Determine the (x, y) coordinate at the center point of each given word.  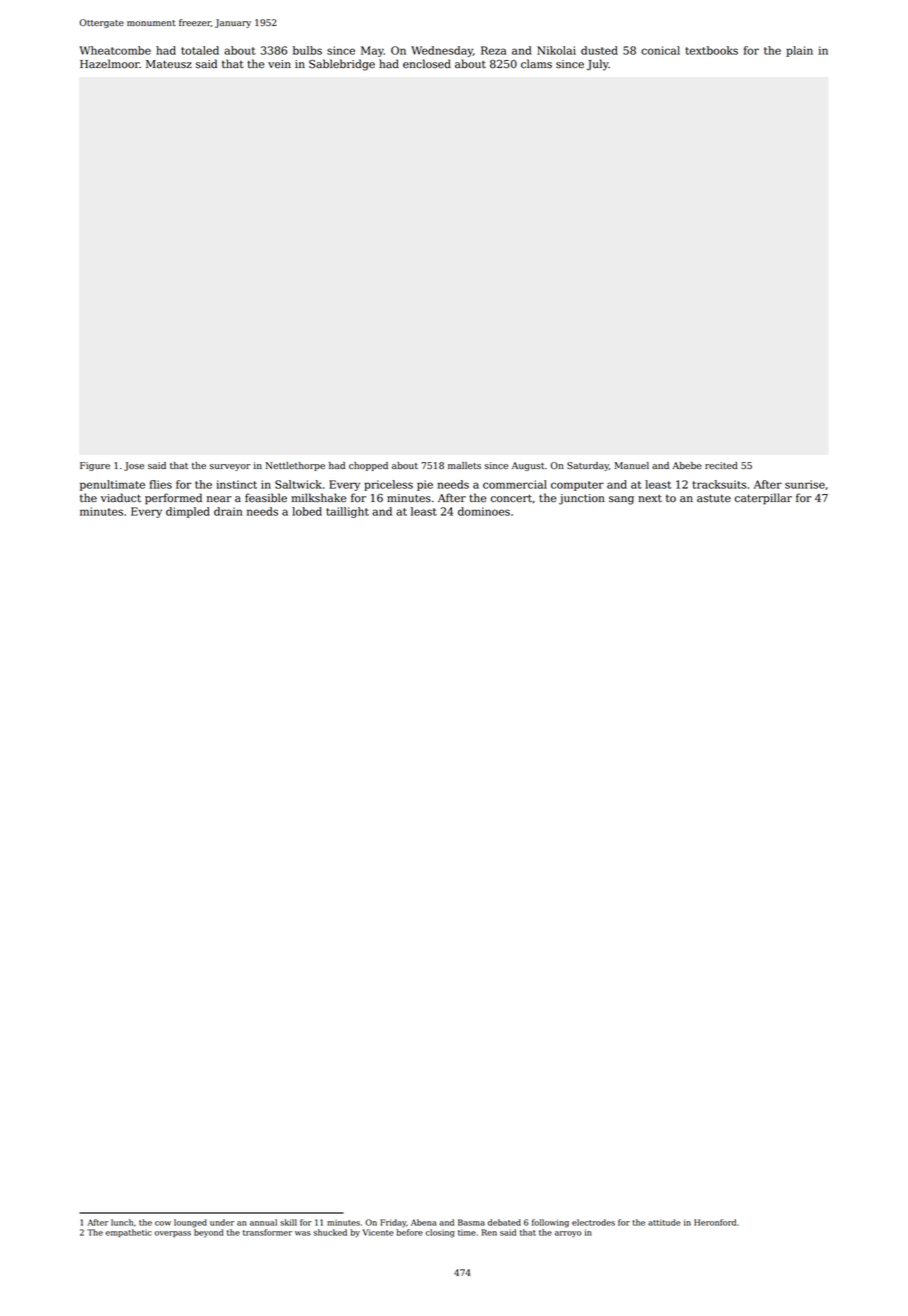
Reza (493, 50)
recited (721, 465)
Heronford (715, 1222)
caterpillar (763, 499)
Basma (471, 1222)
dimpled (188, 512)
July (598, 65)
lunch (122, 1222)
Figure (95, 466)
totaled (200, 50)
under (222, 1222)
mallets (464, 465)
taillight (347, 512)
